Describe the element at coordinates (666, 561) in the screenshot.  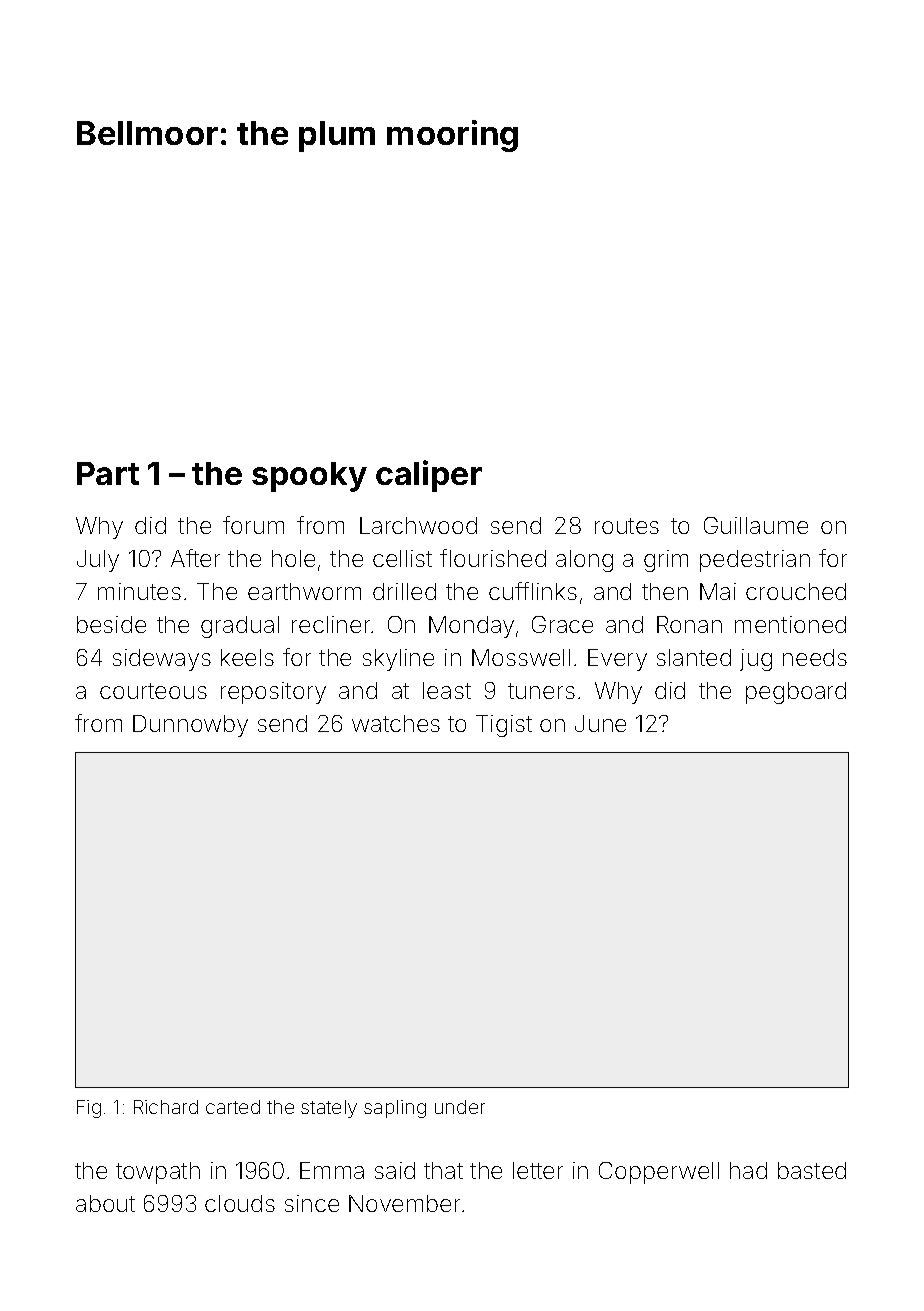
I see `grim` at that location.
